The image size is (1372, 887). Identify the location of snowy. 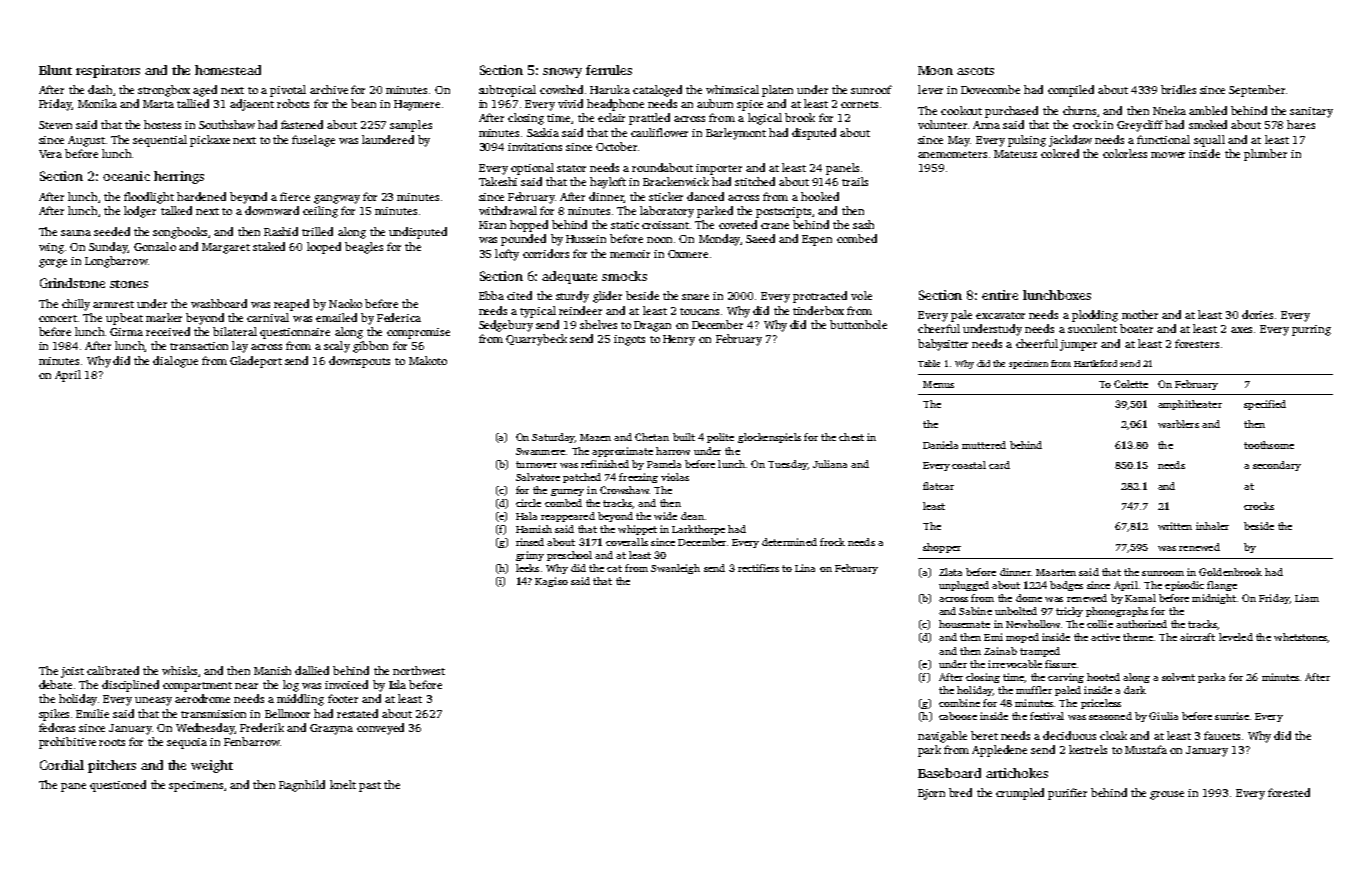
(562, 73).
